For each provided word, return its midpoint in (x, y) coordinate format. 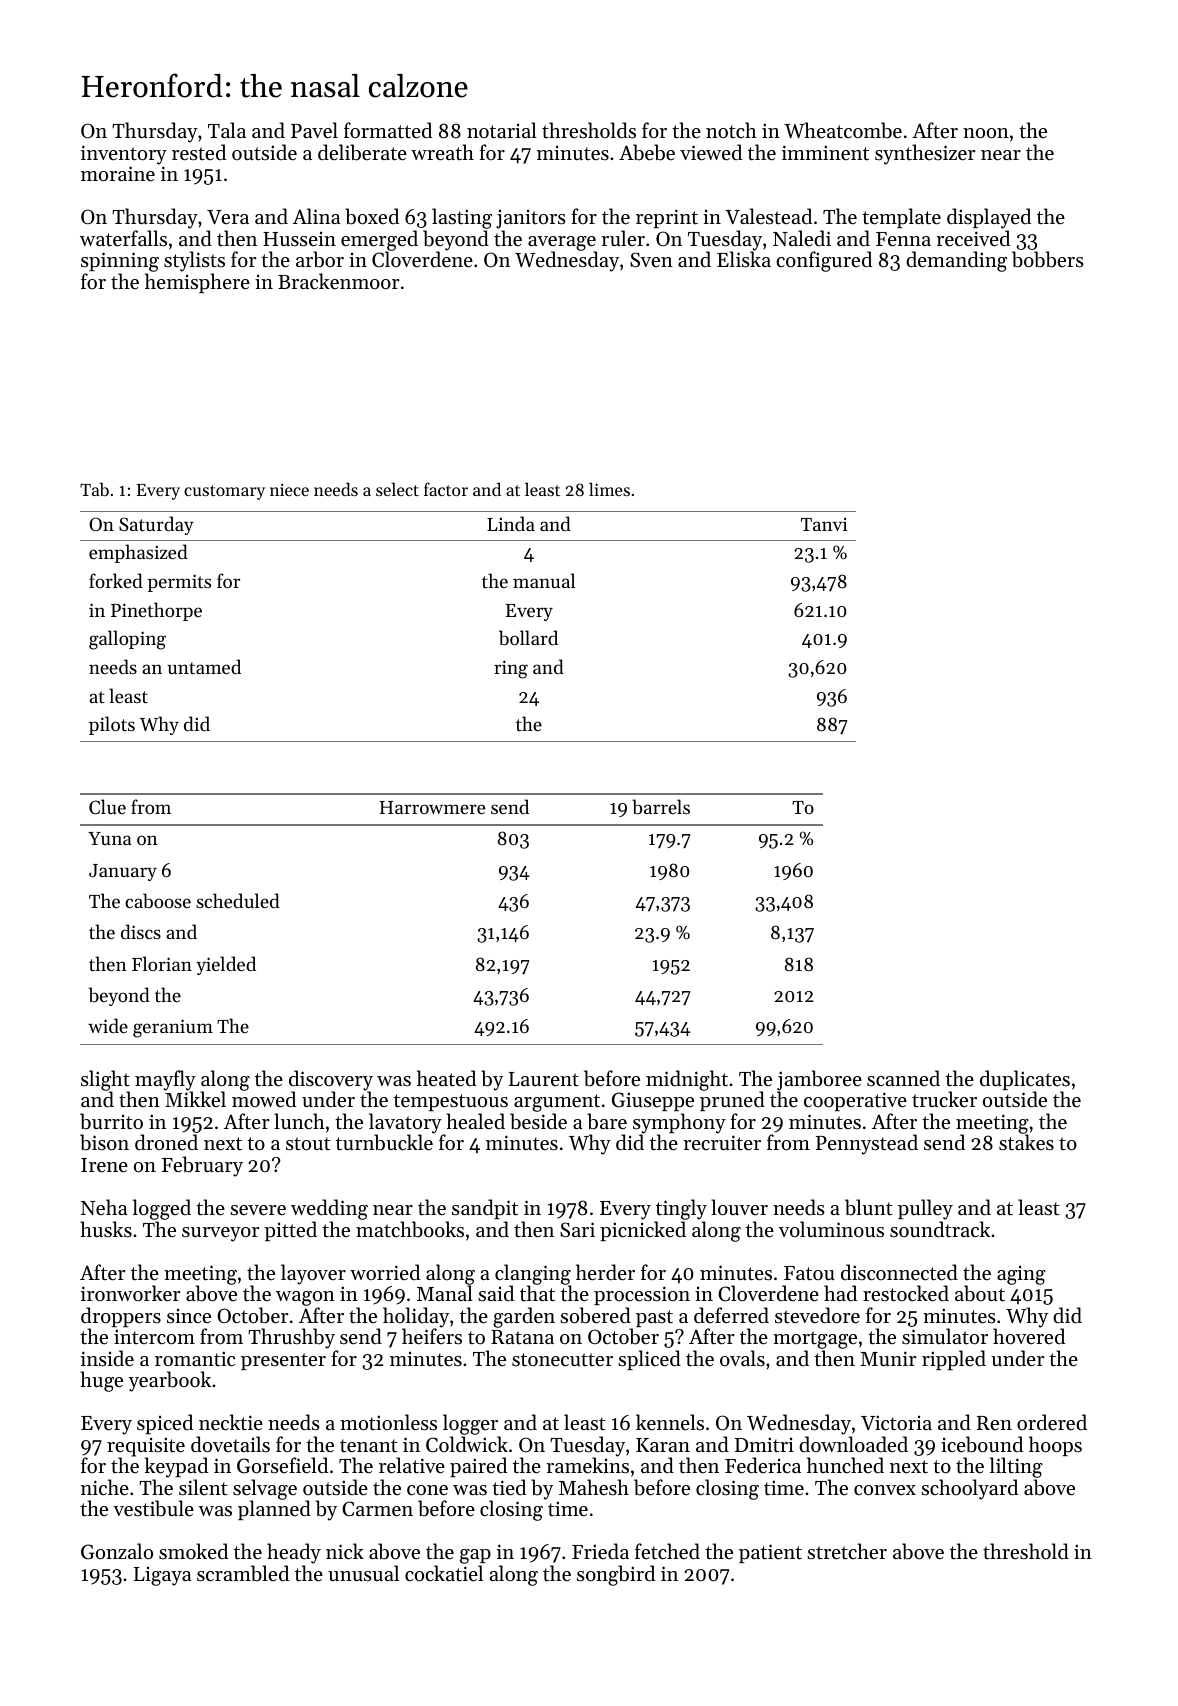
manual (544, 580)
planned (274, 1510)
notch (731, 130)
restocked (906, 1293)
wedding (329, 1209)
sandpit (485, 1209)
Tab (94, 489)
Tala (227, 130)
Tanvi (824, 524)
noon (986, 133)
